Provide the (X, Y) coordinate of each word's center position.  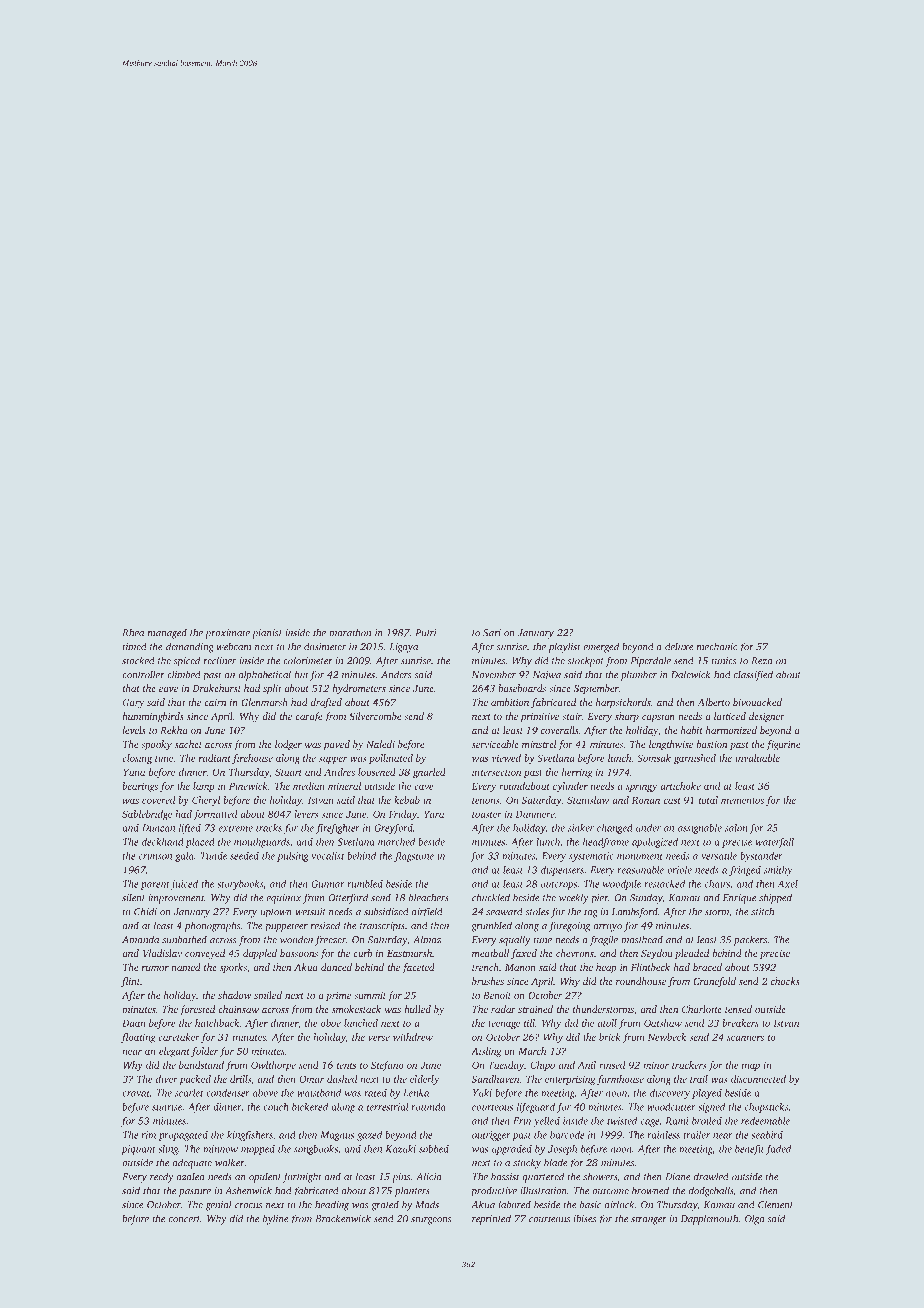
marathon (350, 632)
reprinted (491, 1219)
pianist (267, 634)
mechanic (717, 646)
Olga (754, 1219)
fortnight (302, 1177)
